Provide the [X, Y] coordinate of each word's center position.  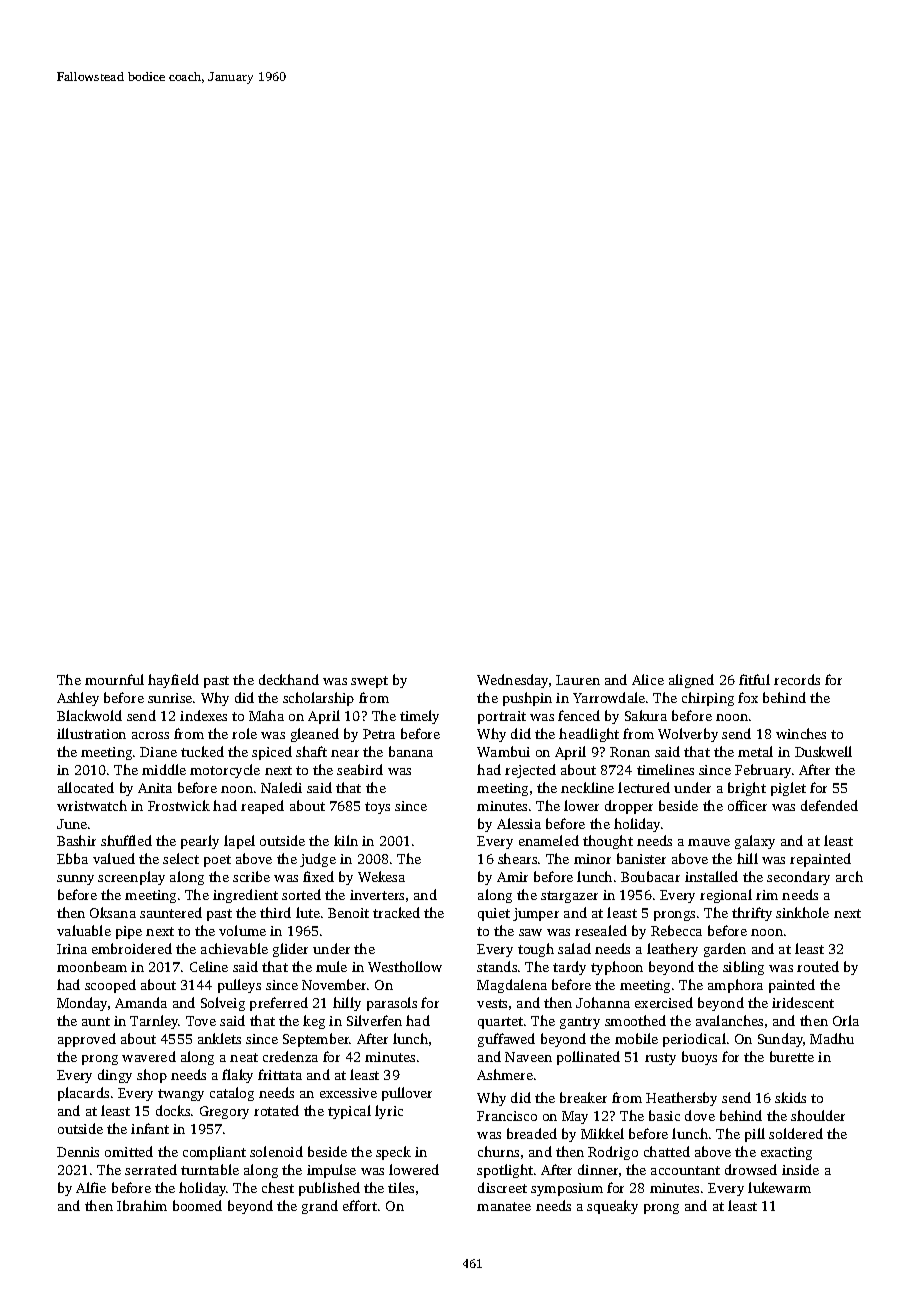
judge [318, 860]
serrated [151, 1169]
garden [725, 950]
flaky [237, 1076]
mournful [114, 679]
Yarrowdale [609, 697]
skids [790, 1097]
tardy [569, 968]
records [797, 679]
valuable [84, 930]
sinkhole [802, 912]
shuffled [126, 840]
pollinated [588, 1058]
